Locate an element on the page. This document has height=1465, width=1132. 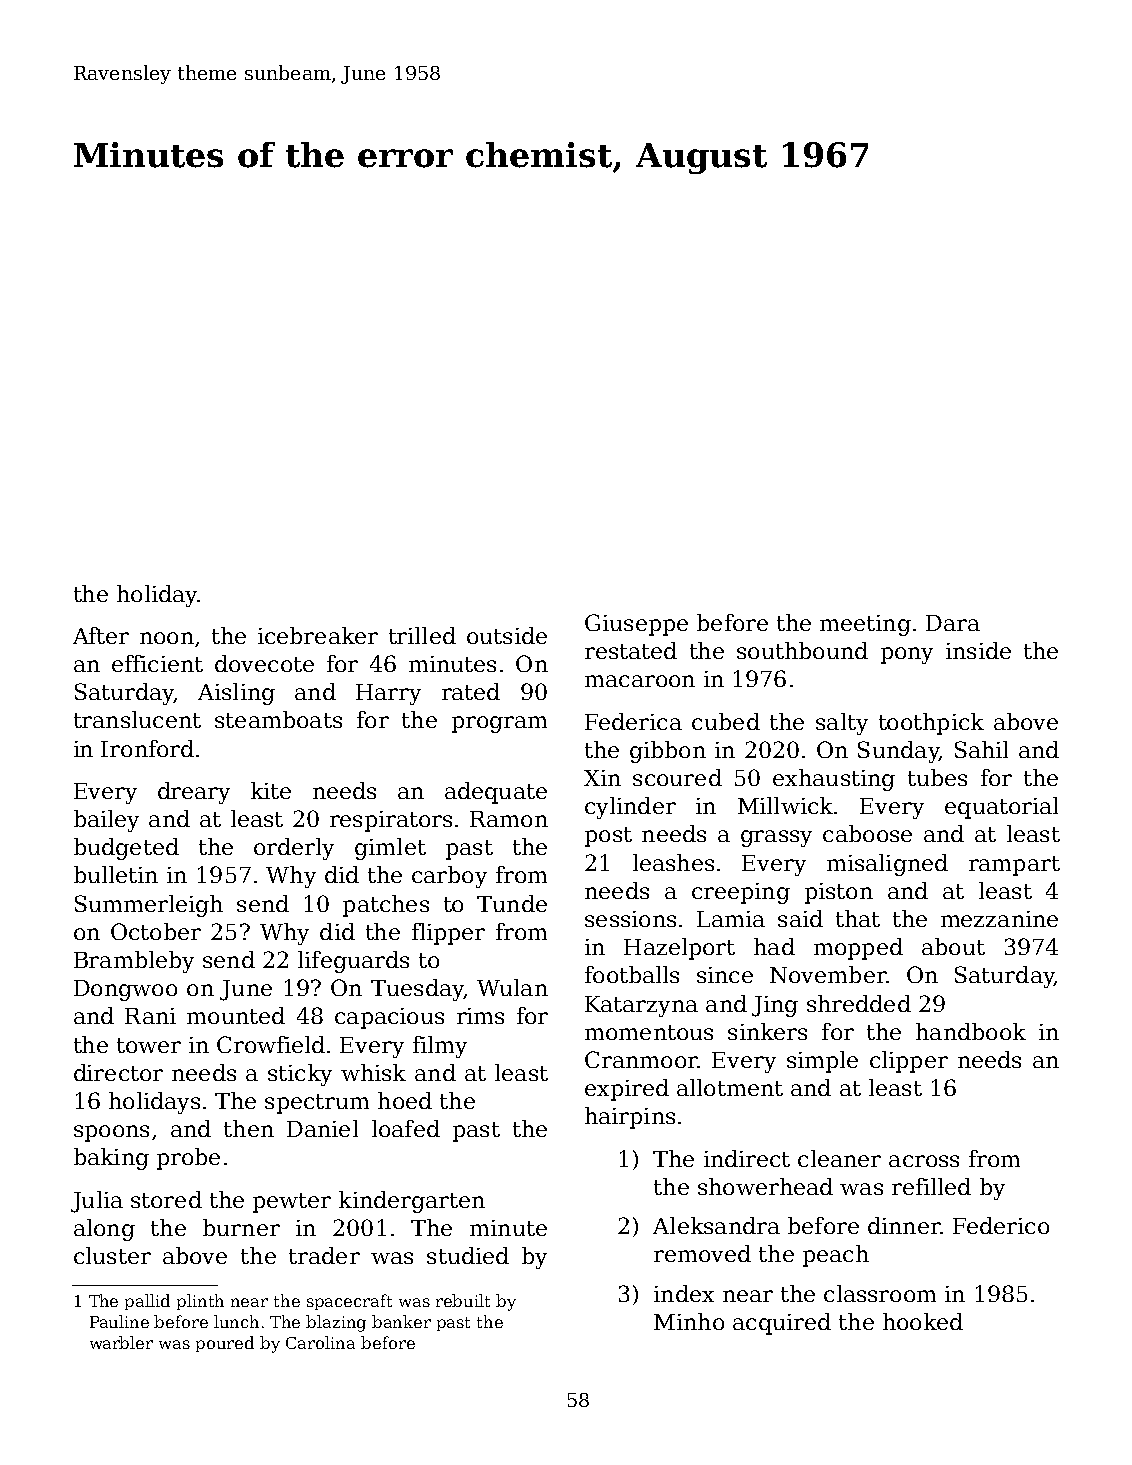
then is located at coordinates (249, 1128).
